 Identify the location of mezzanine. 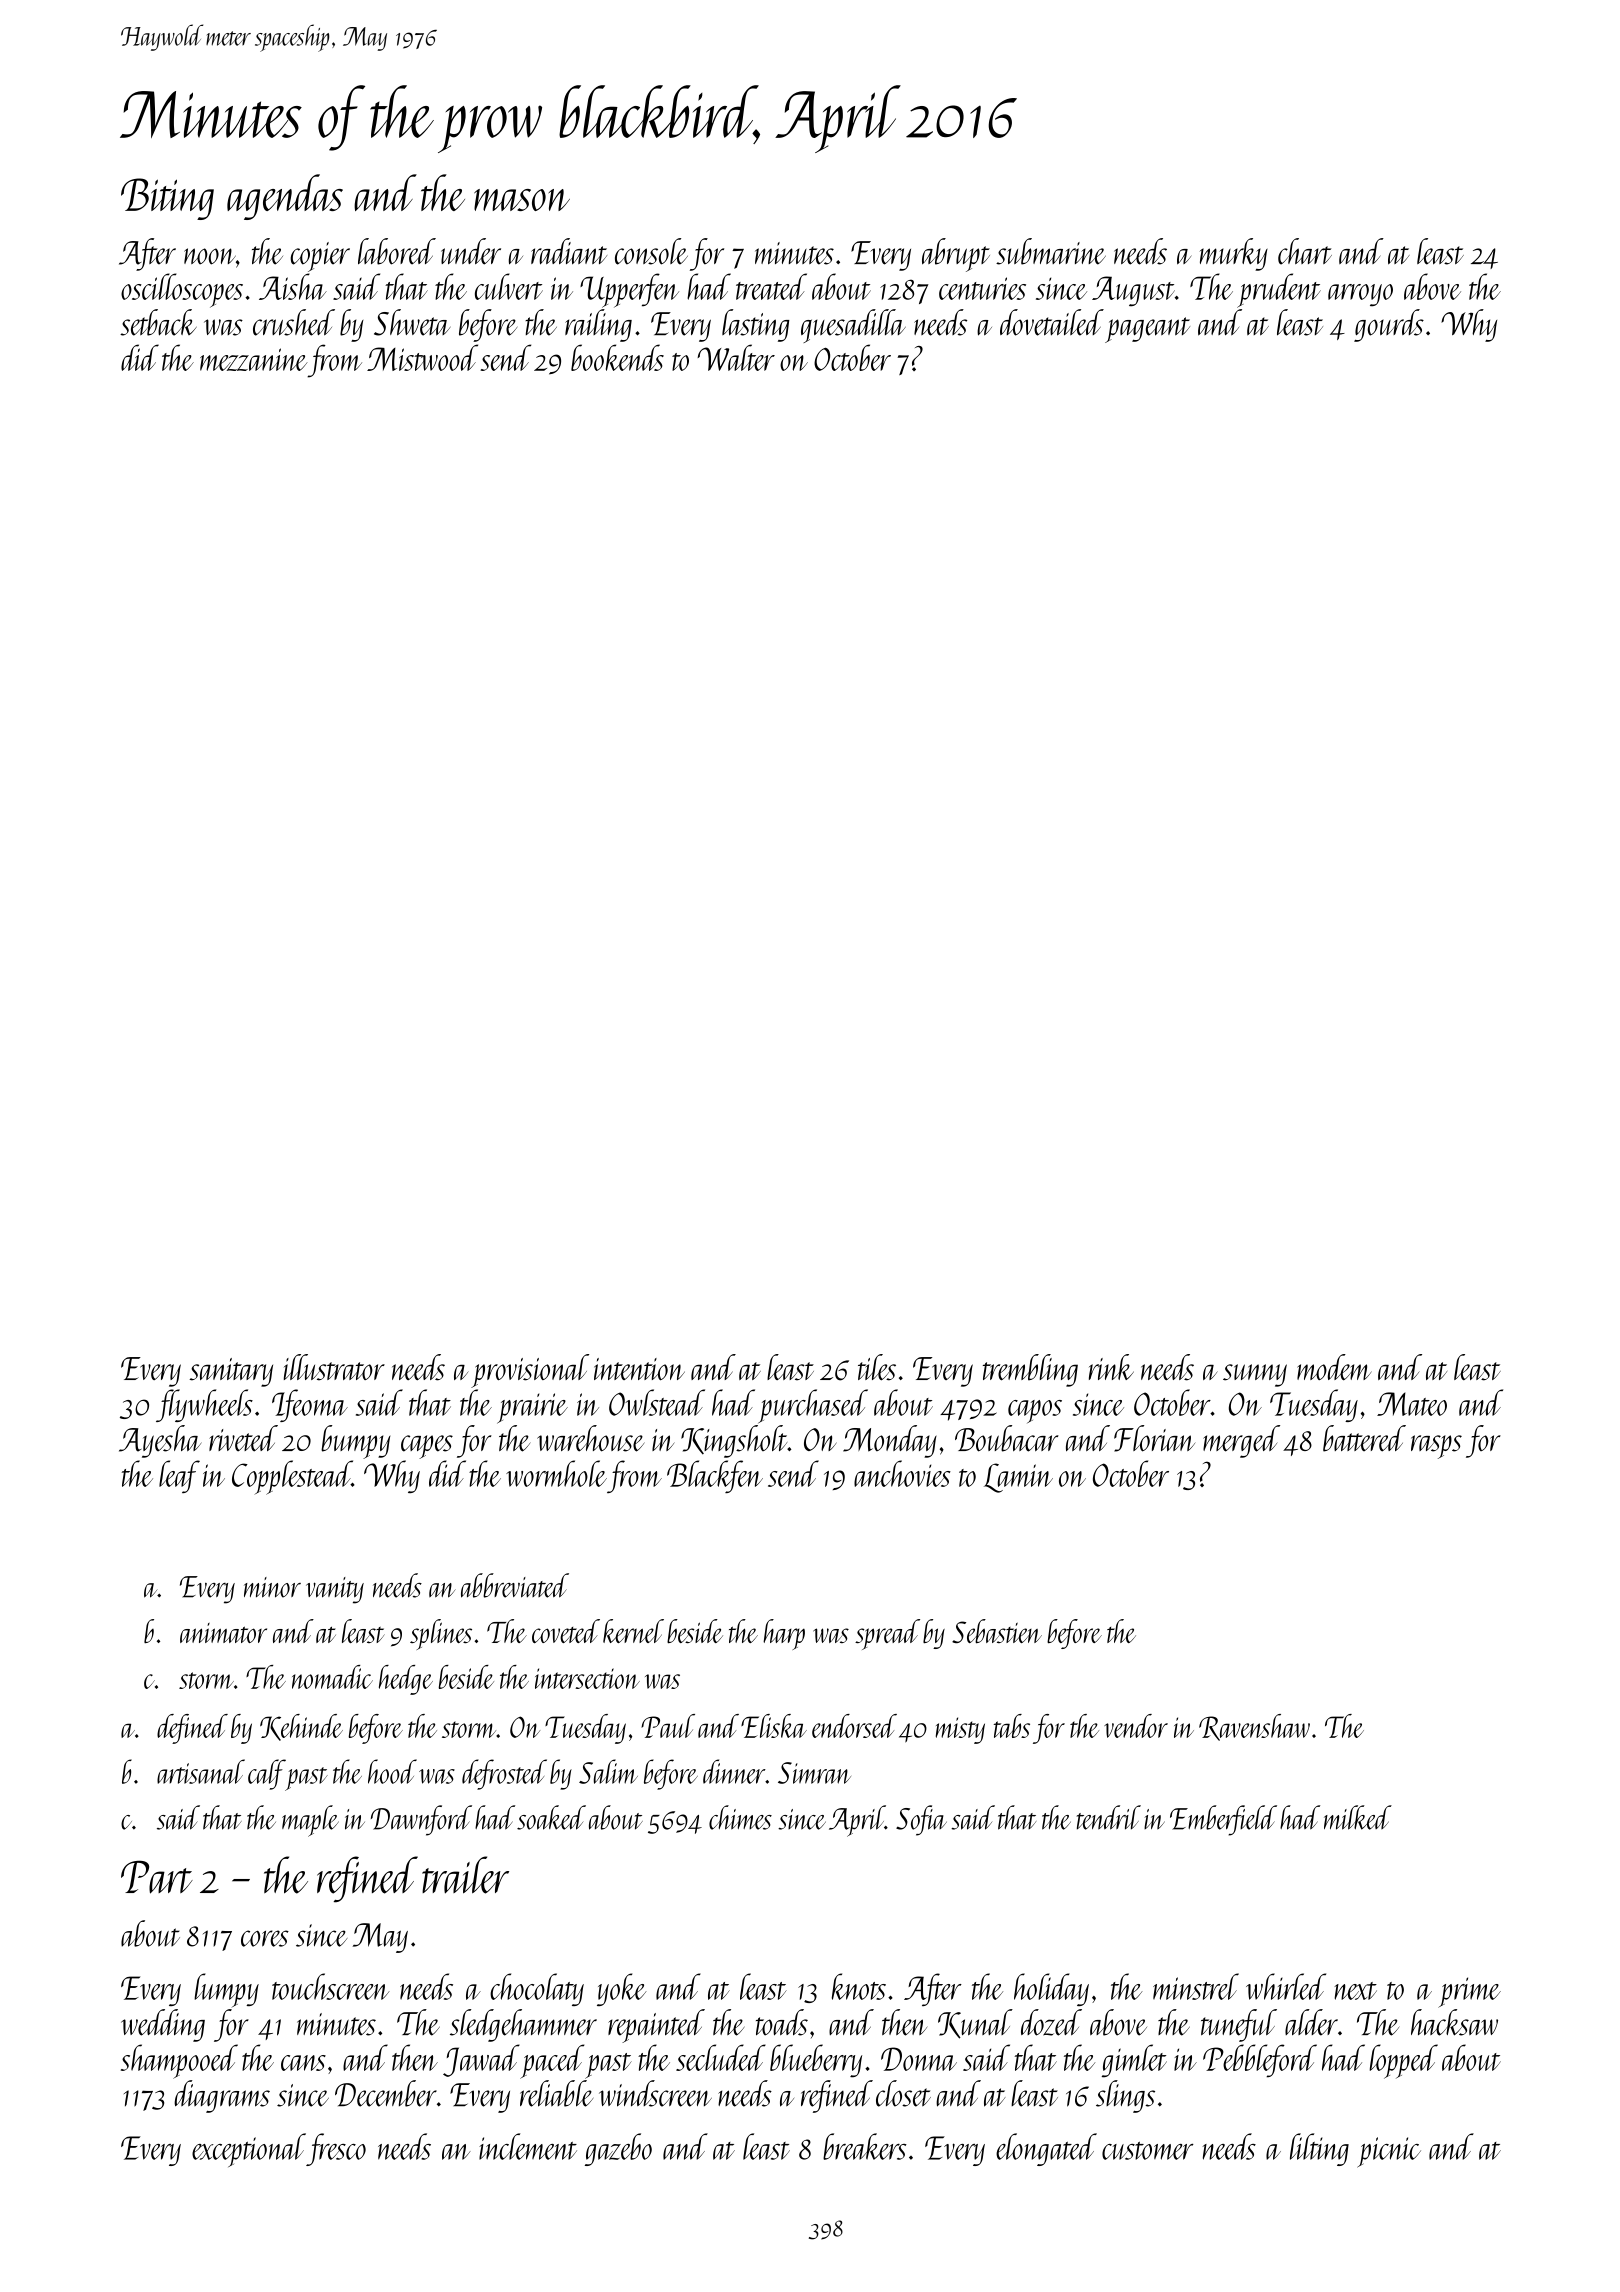
(253, 359).
